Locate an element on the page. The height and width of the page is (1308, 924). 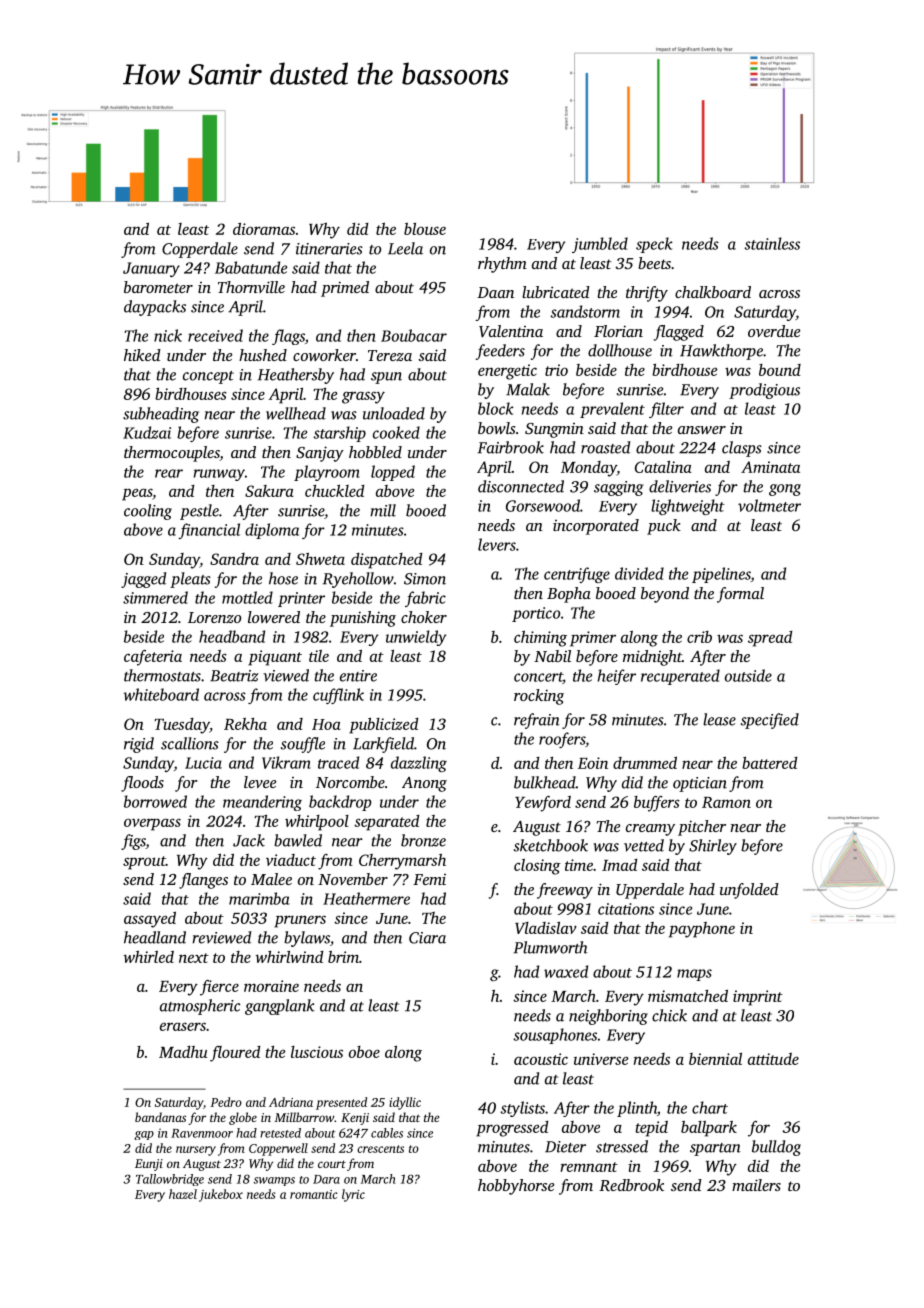
lubricated is located at coordinates (556, 292).
